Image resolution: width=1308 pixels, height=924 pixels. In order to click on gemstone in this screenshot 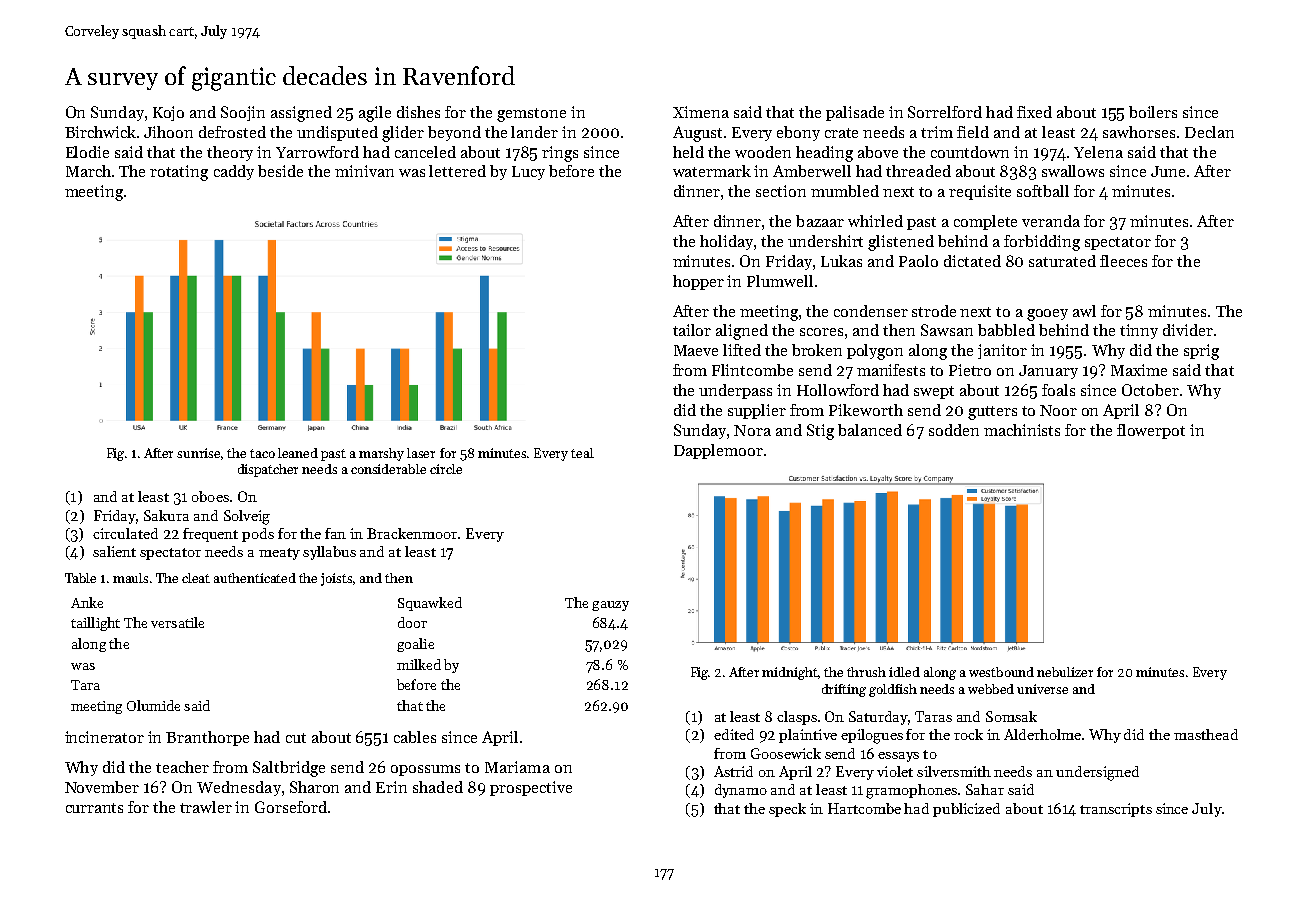, I will do `click(531, 115)`.
